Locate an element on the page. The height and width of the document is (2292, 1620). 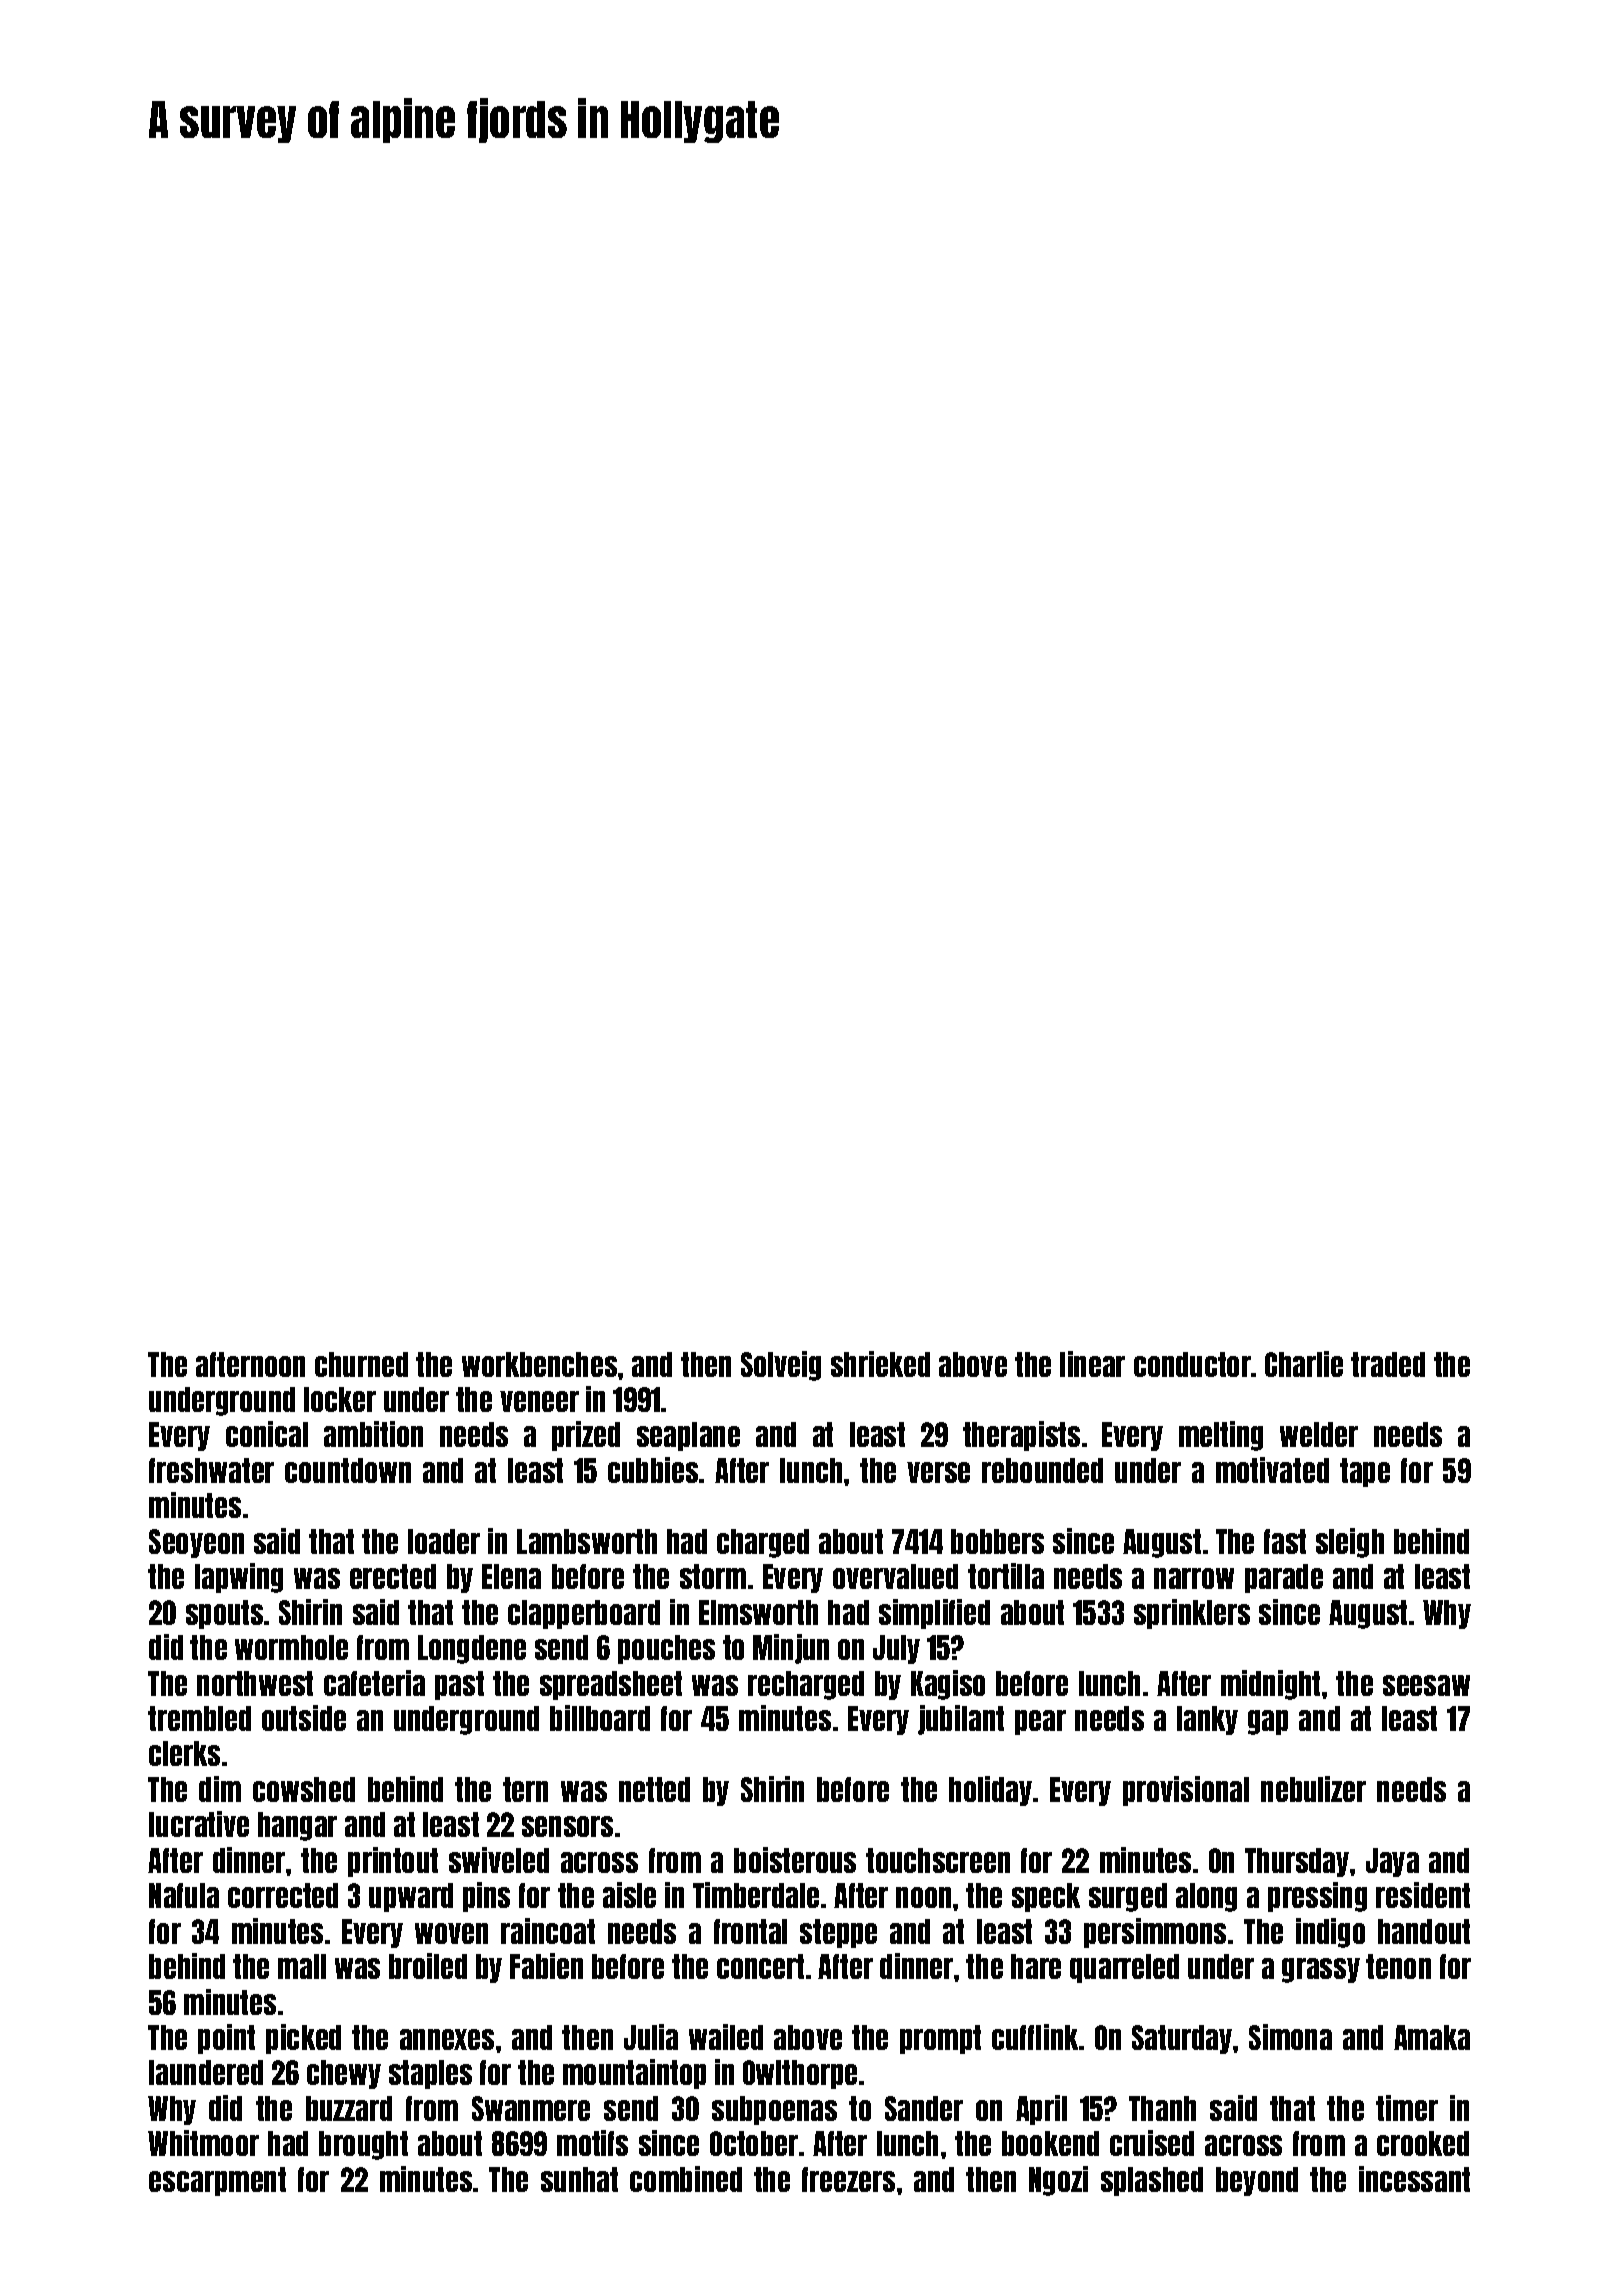
motivated is located at coordinates (1272, 1470).
